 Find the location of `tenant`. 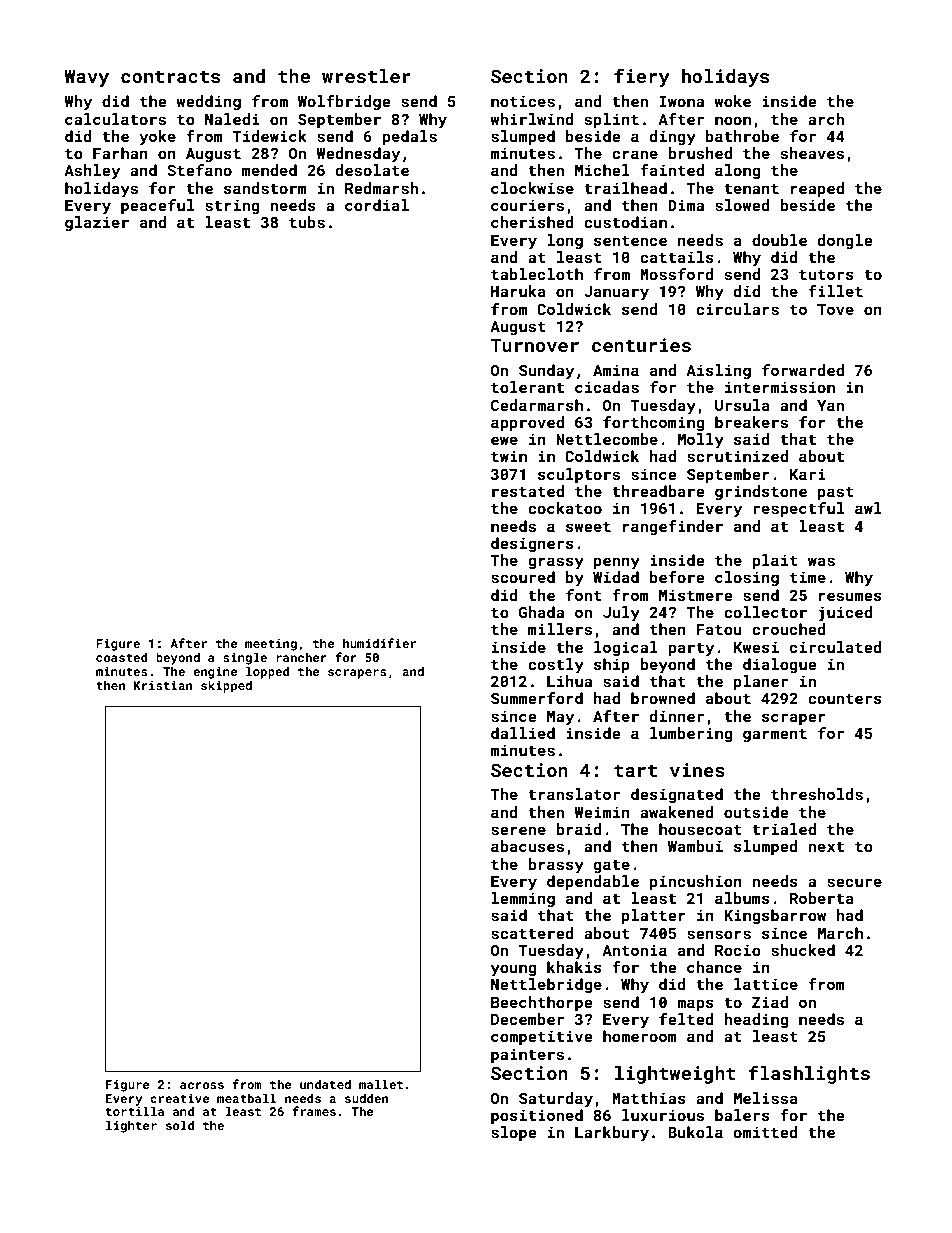

tenant is located at coordinates (751, 188).
